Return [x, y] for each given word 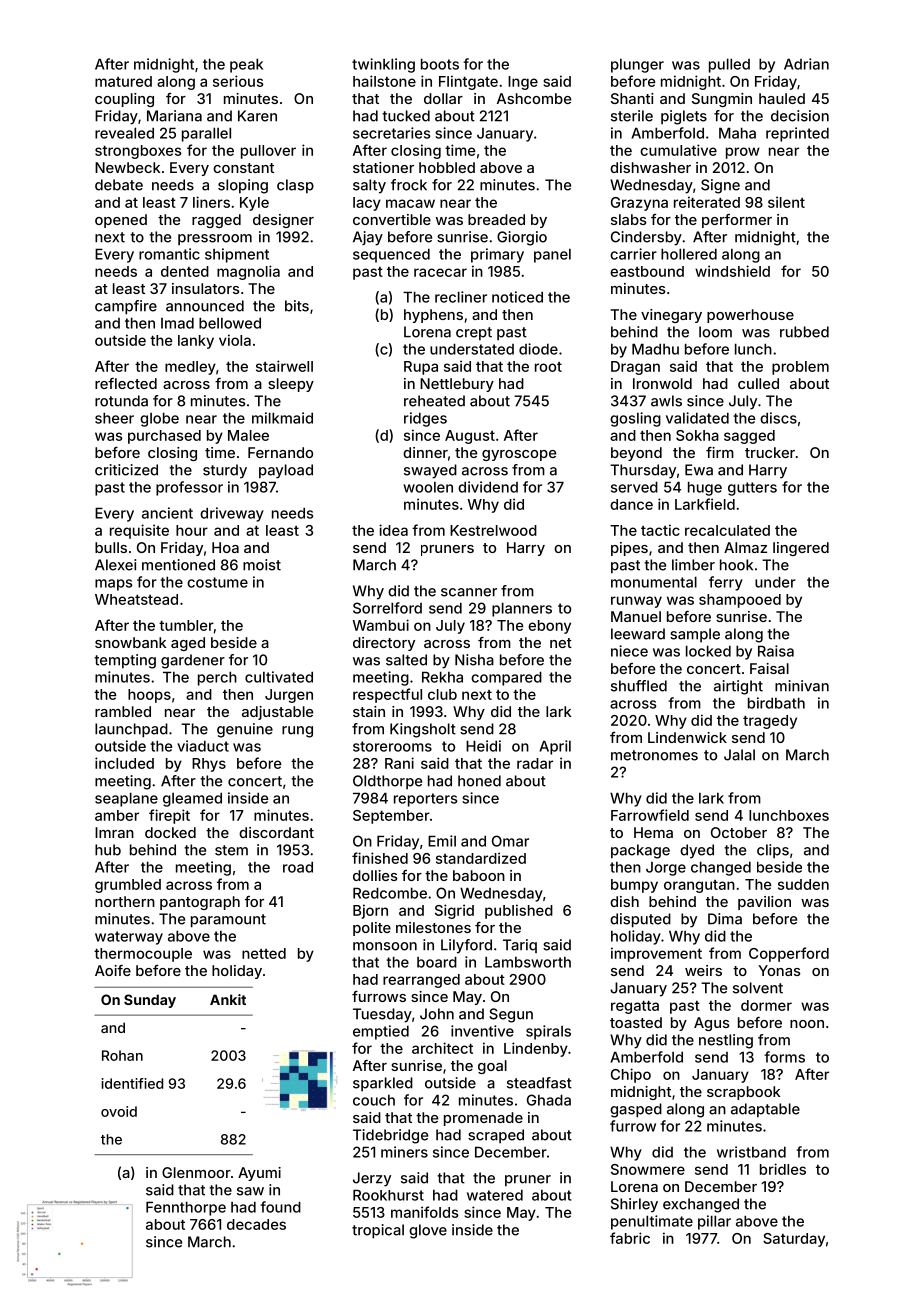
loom [715, 332]
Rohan [122, 1055]
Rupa [421, 368]
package [640, 851]
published [519, 911]
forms [784, 1057]
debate [119, 185]
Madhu [655, 349]
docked [170, 832]
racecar [440, 272]
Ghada [549, 1100]
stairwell [284, 366]
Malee [248, 435]
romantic [169, 254]
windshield [732, 271]
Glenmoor [196, 1172]
